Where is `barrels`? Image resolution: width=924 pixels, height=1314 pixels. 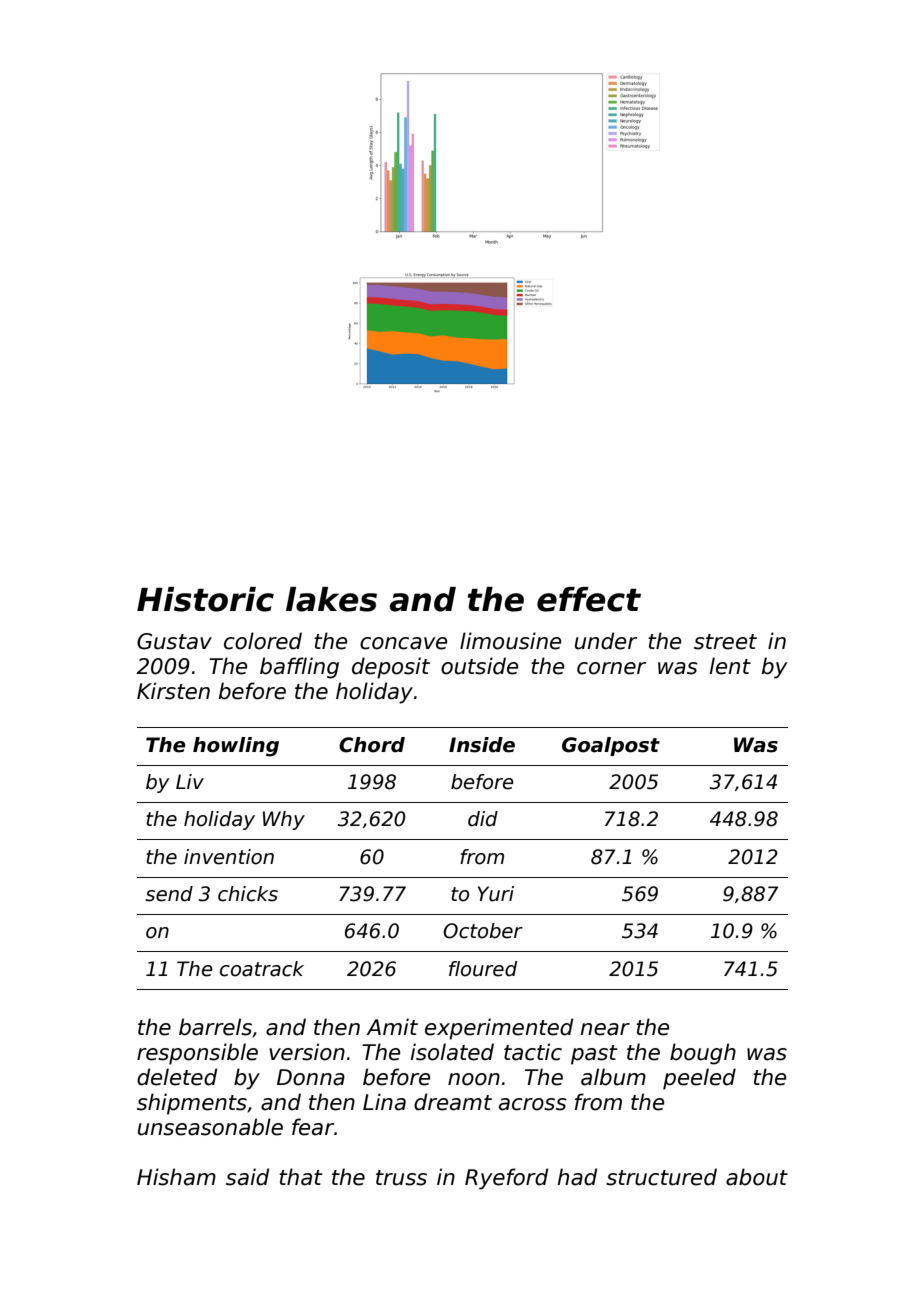 barrels is located at coordinates (215, 1027).
